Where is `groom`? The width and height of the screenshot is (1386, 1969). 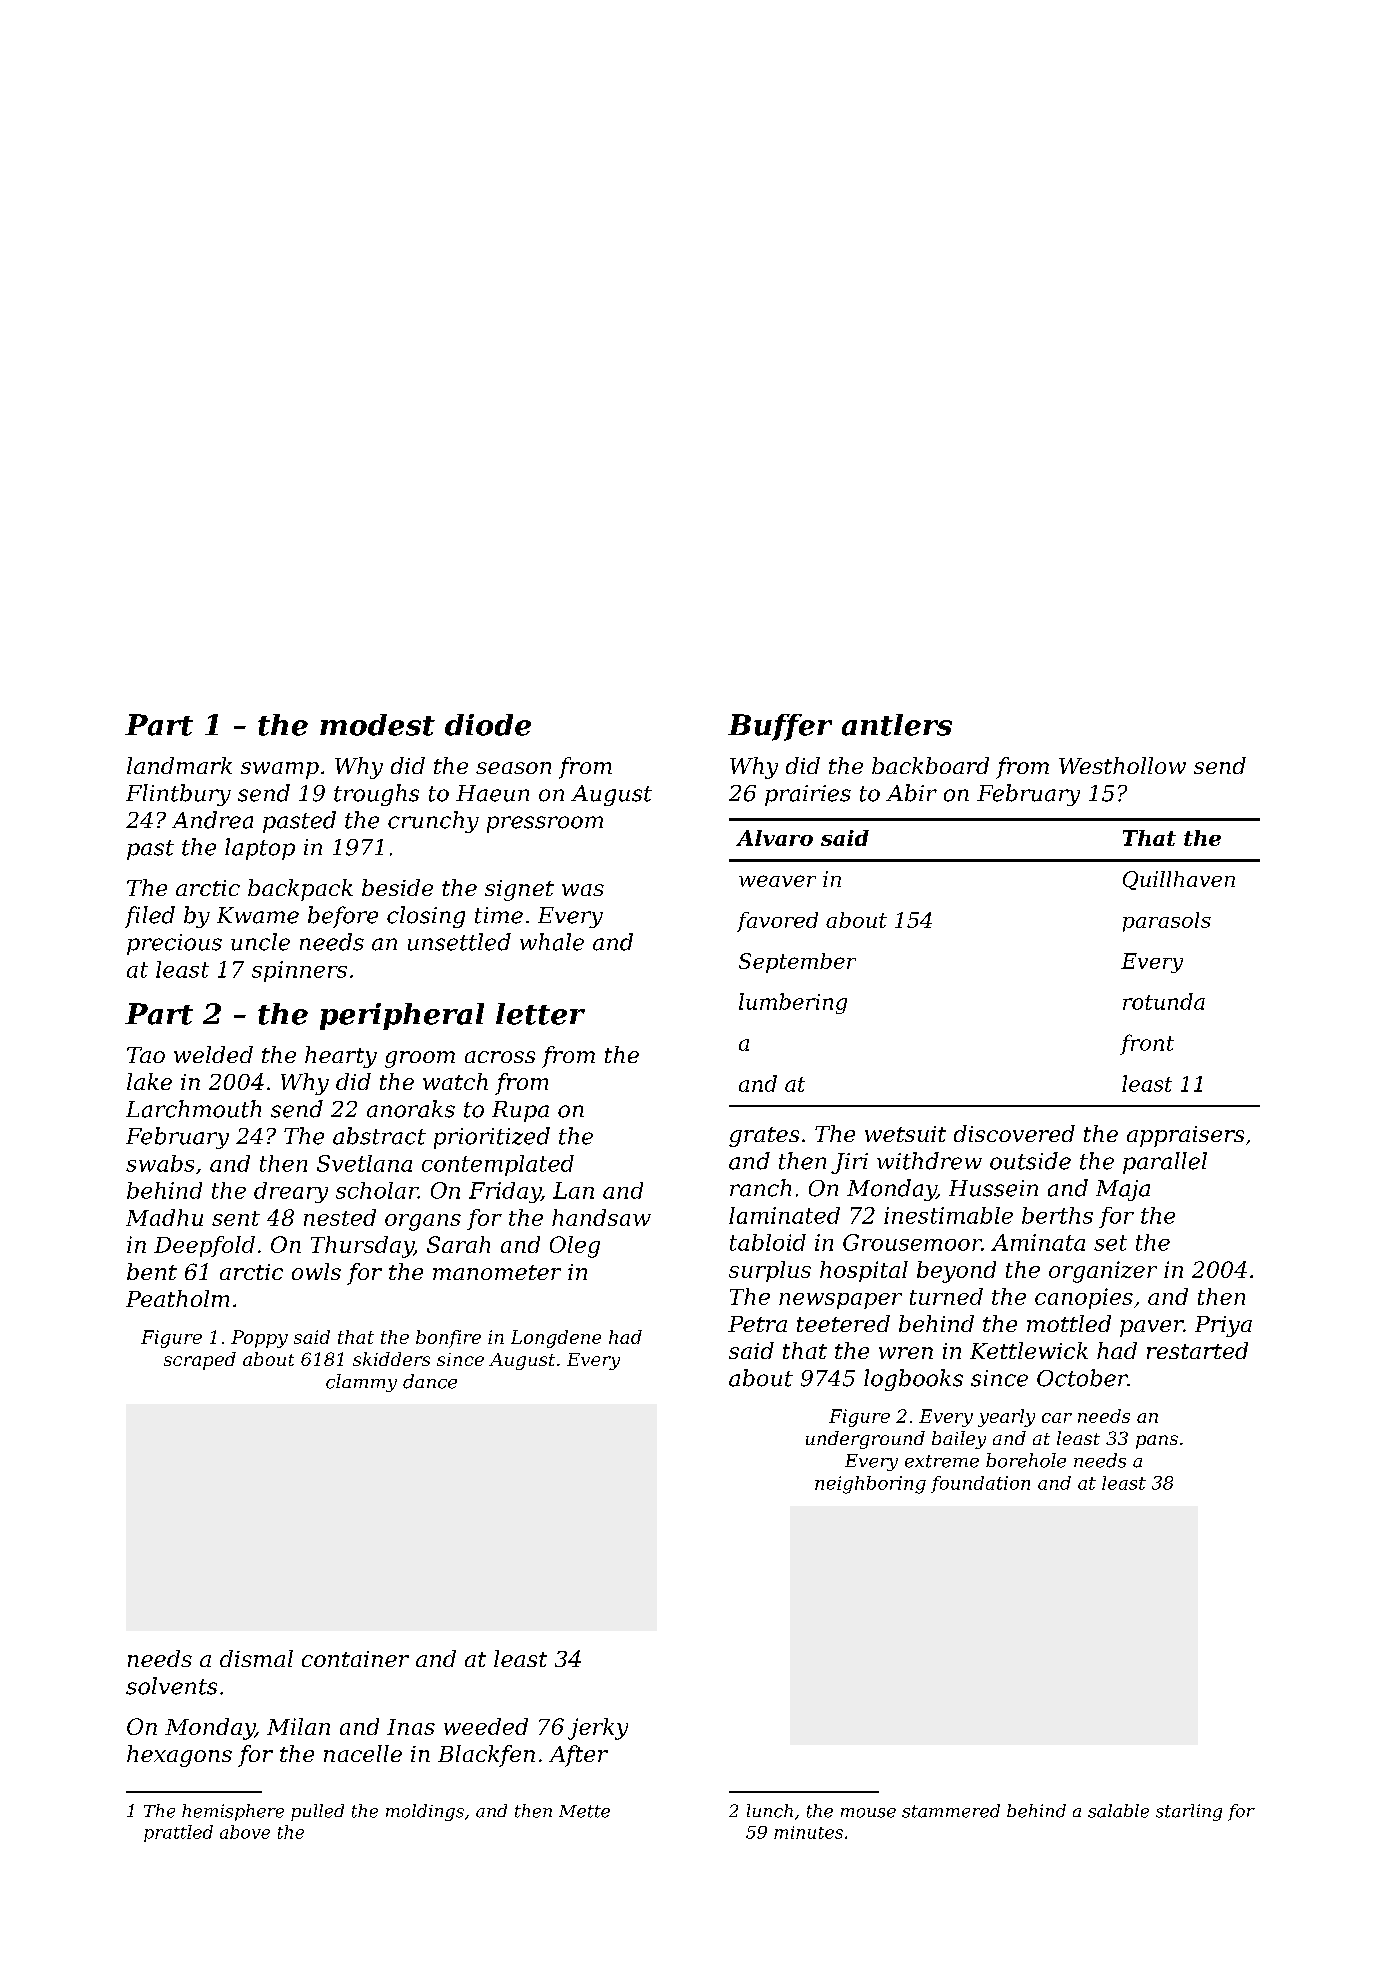
groom is located at coordinates (420, 1059).
